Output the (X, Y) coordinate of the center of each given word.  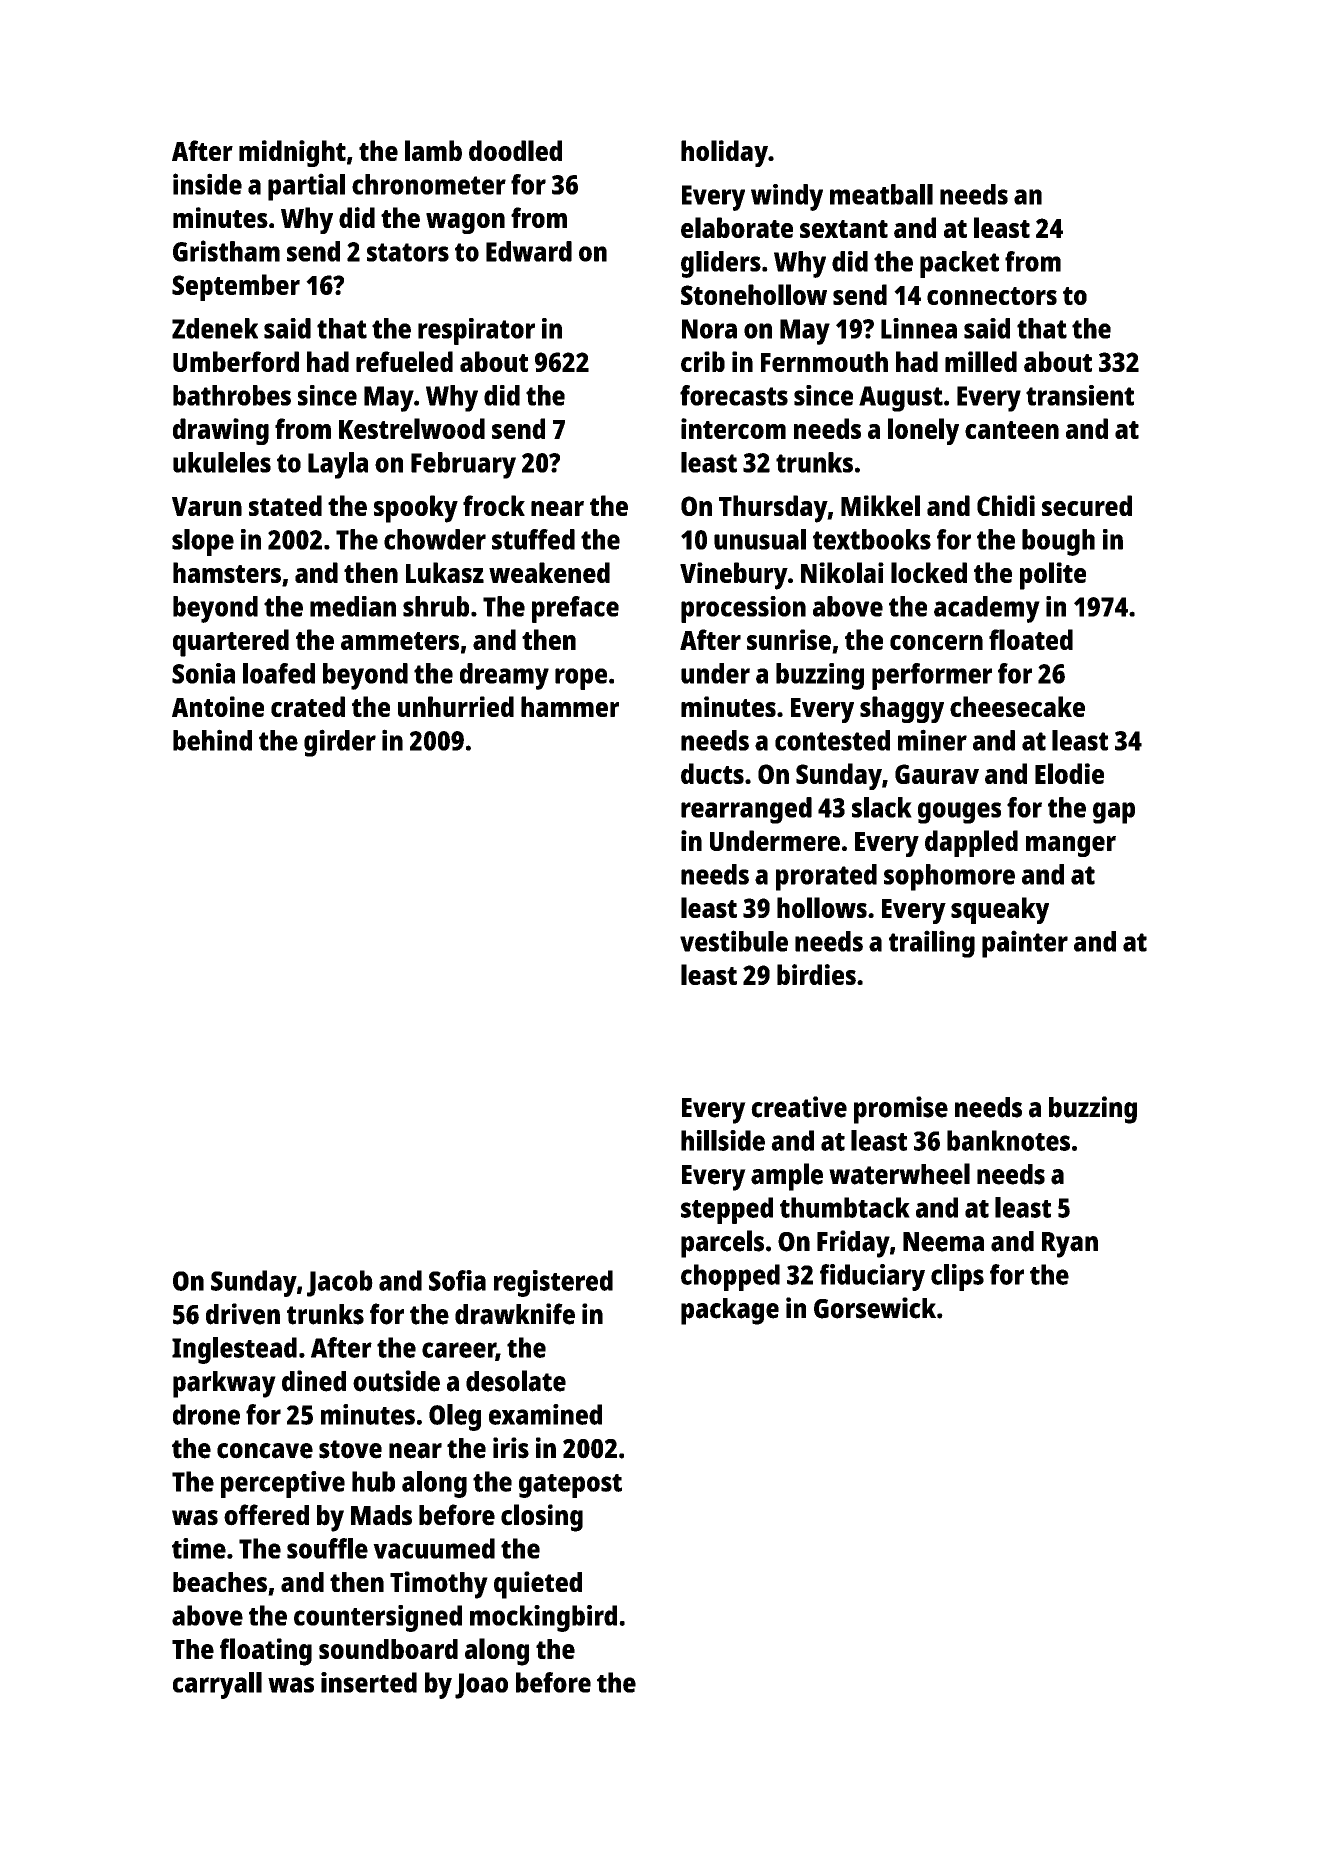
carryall (217, 1685)
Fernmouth (824, 361)
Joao (481, 1686)
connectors (992, 296)
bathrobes (232, 395)
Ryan (1070, 1245)
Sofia (457, 1280)
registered (553, 1283)
